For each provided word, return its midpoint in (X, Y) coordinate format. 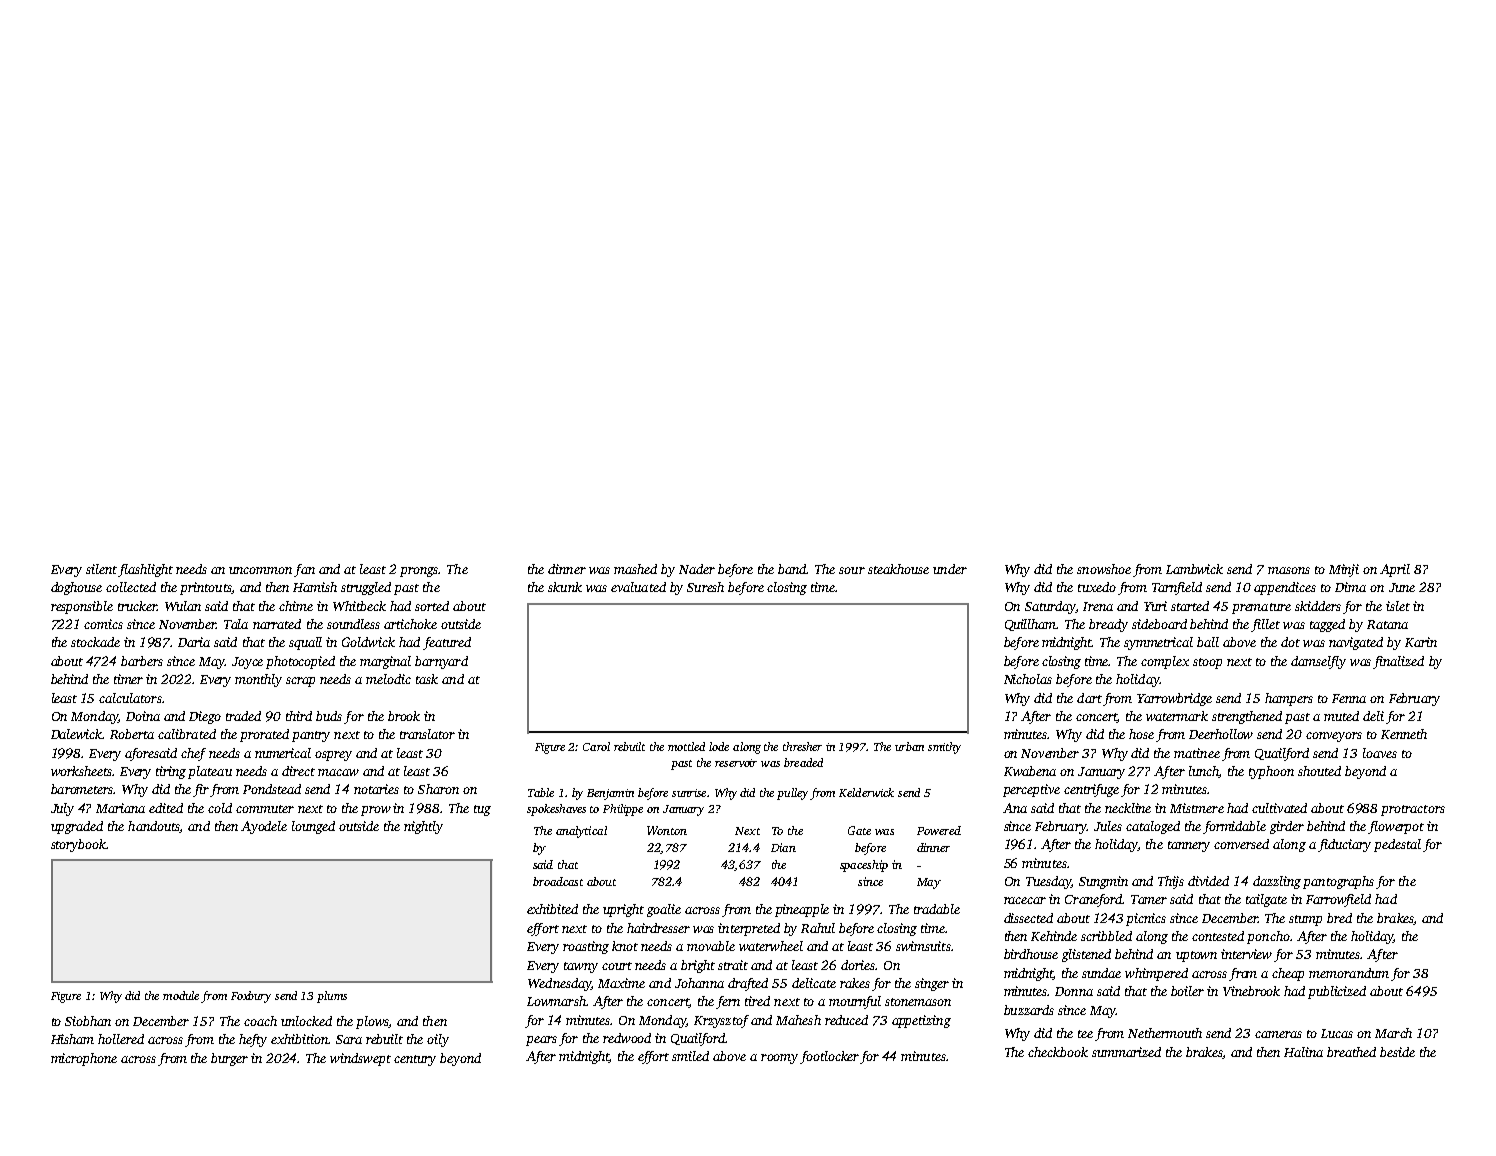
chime (296, 606)
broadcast (558, 881)
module (181, 995)
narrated (277, 624)
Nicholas (1028, 679)
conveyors (1334, 737)
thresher (802, 746)
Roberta (132, 734)
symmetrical (1158, 643)
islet (1398, 606)
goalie (664, 910)
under (950, 569)
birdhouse (1031, 954)
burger (229, 1059)
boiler (1187, 991)
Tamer (1149, 899)
